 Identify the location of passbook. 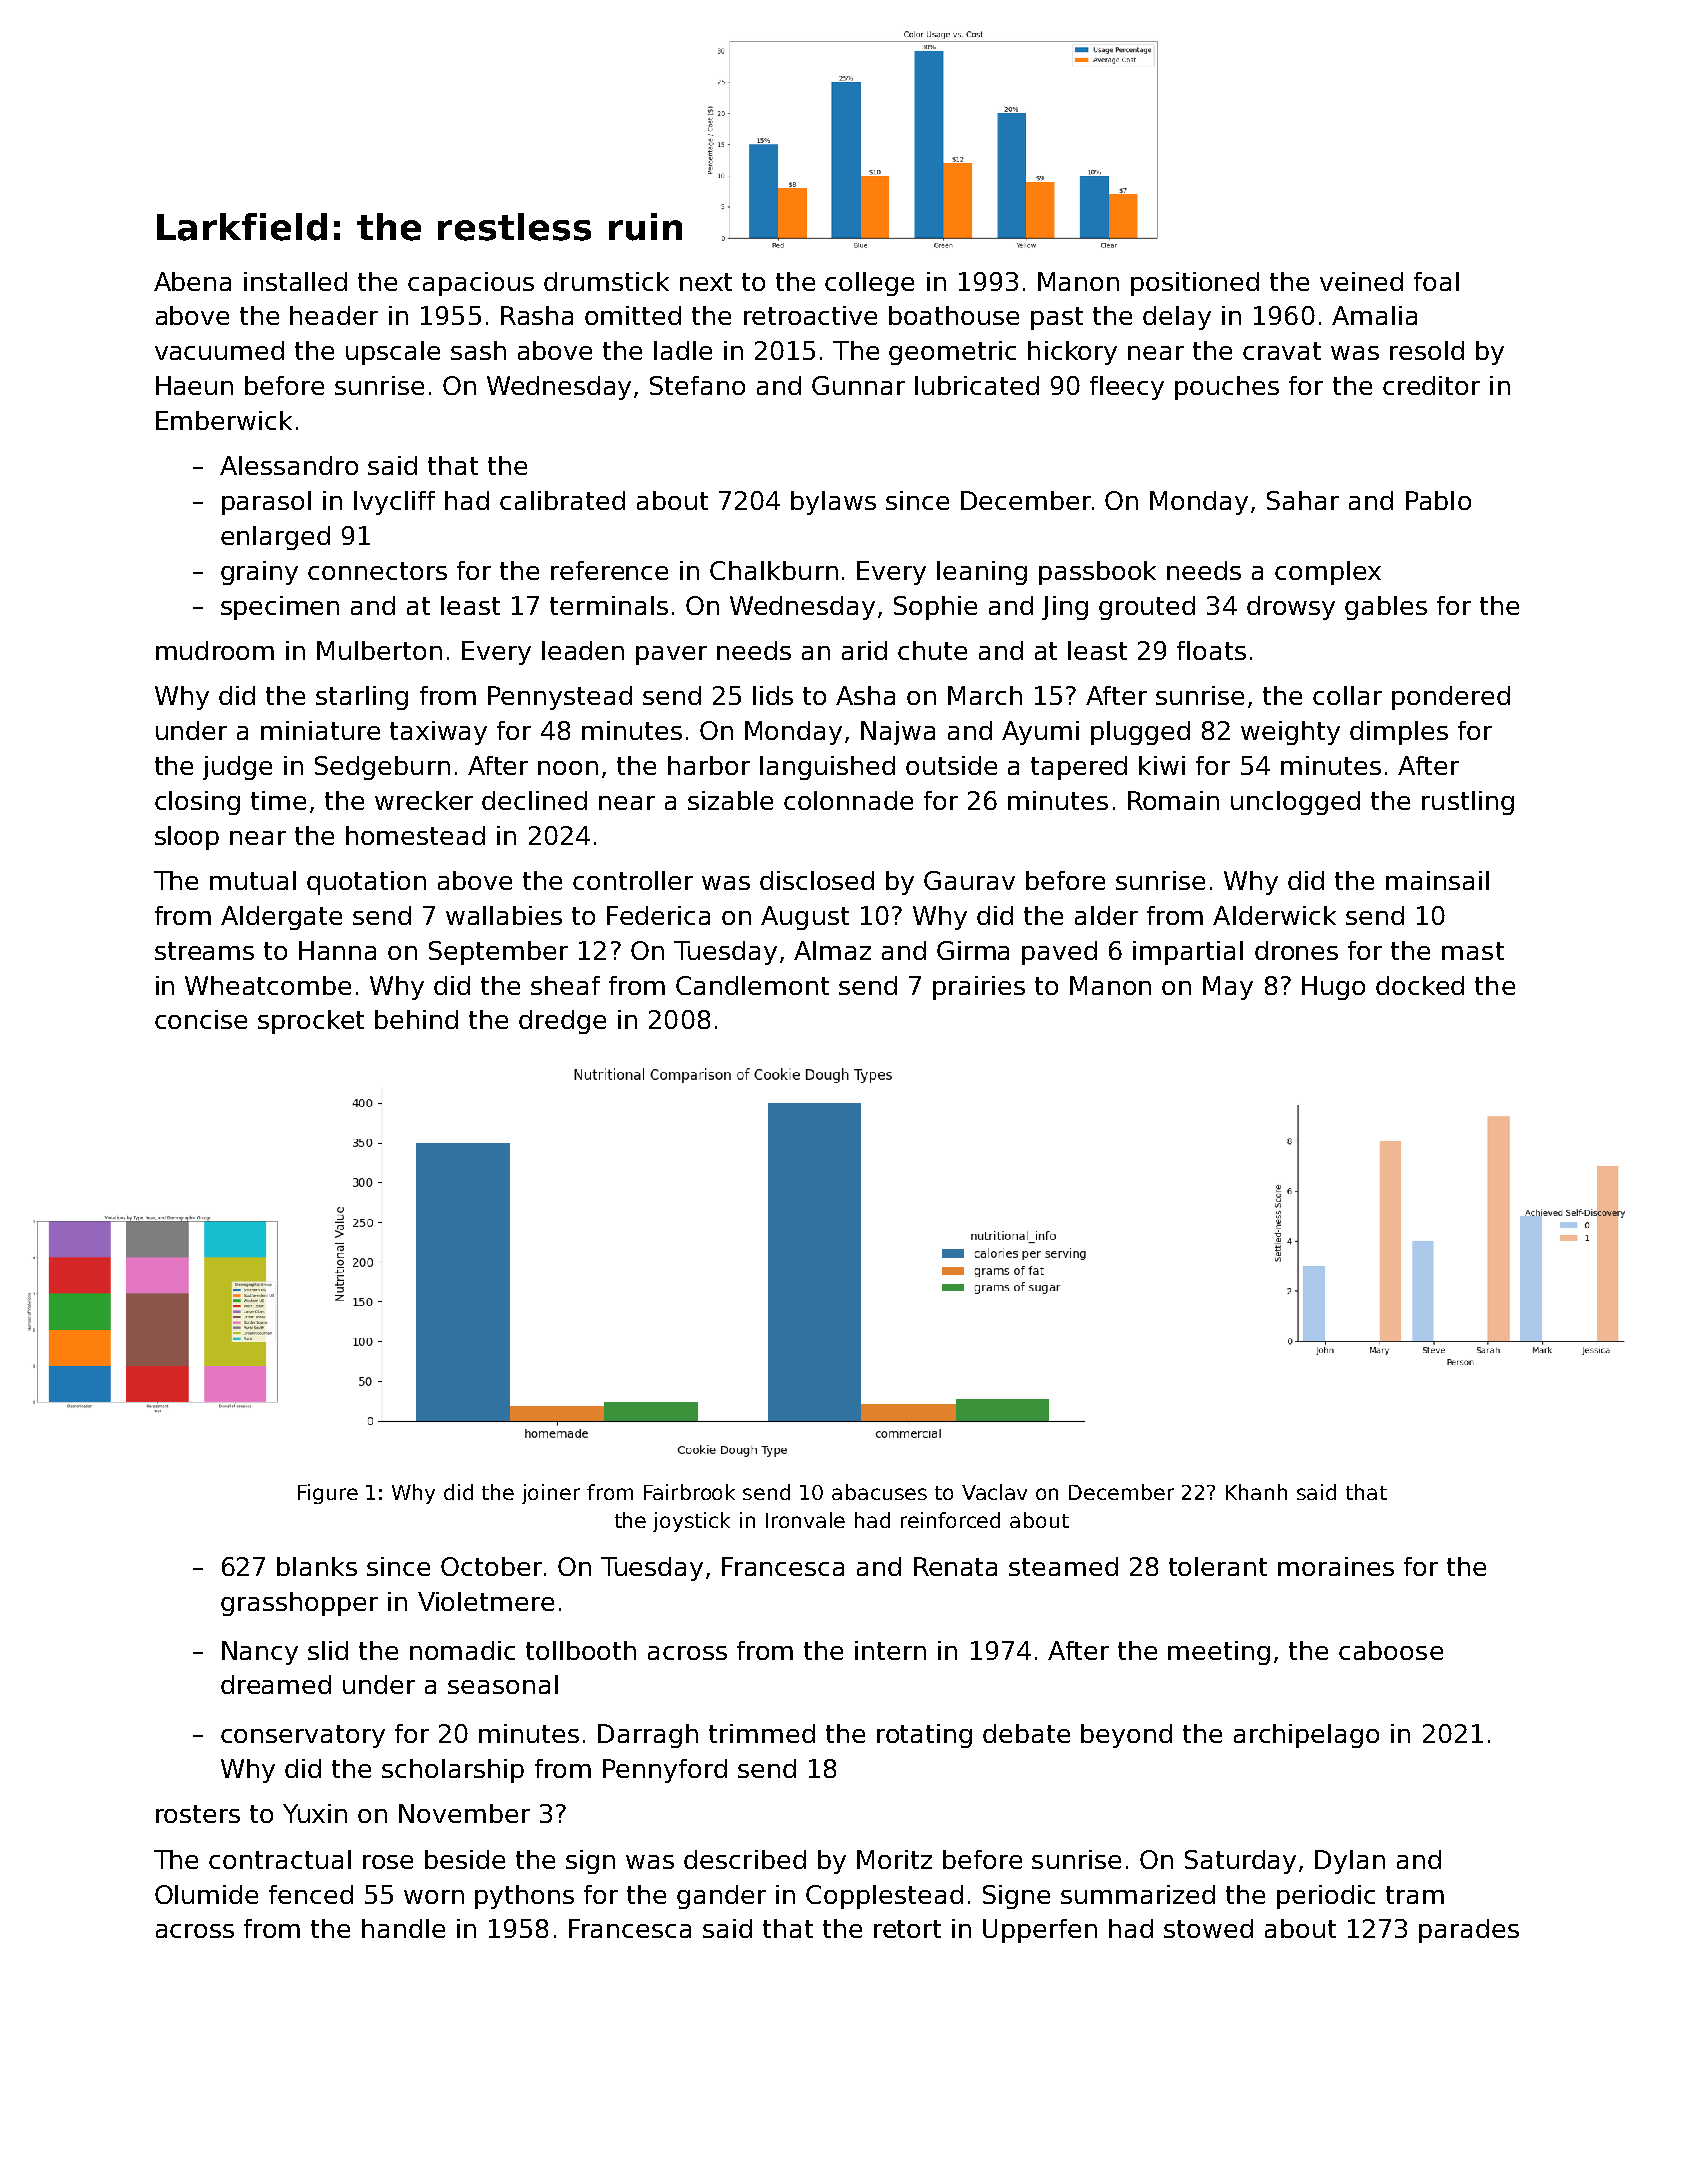
(1097, 573).
